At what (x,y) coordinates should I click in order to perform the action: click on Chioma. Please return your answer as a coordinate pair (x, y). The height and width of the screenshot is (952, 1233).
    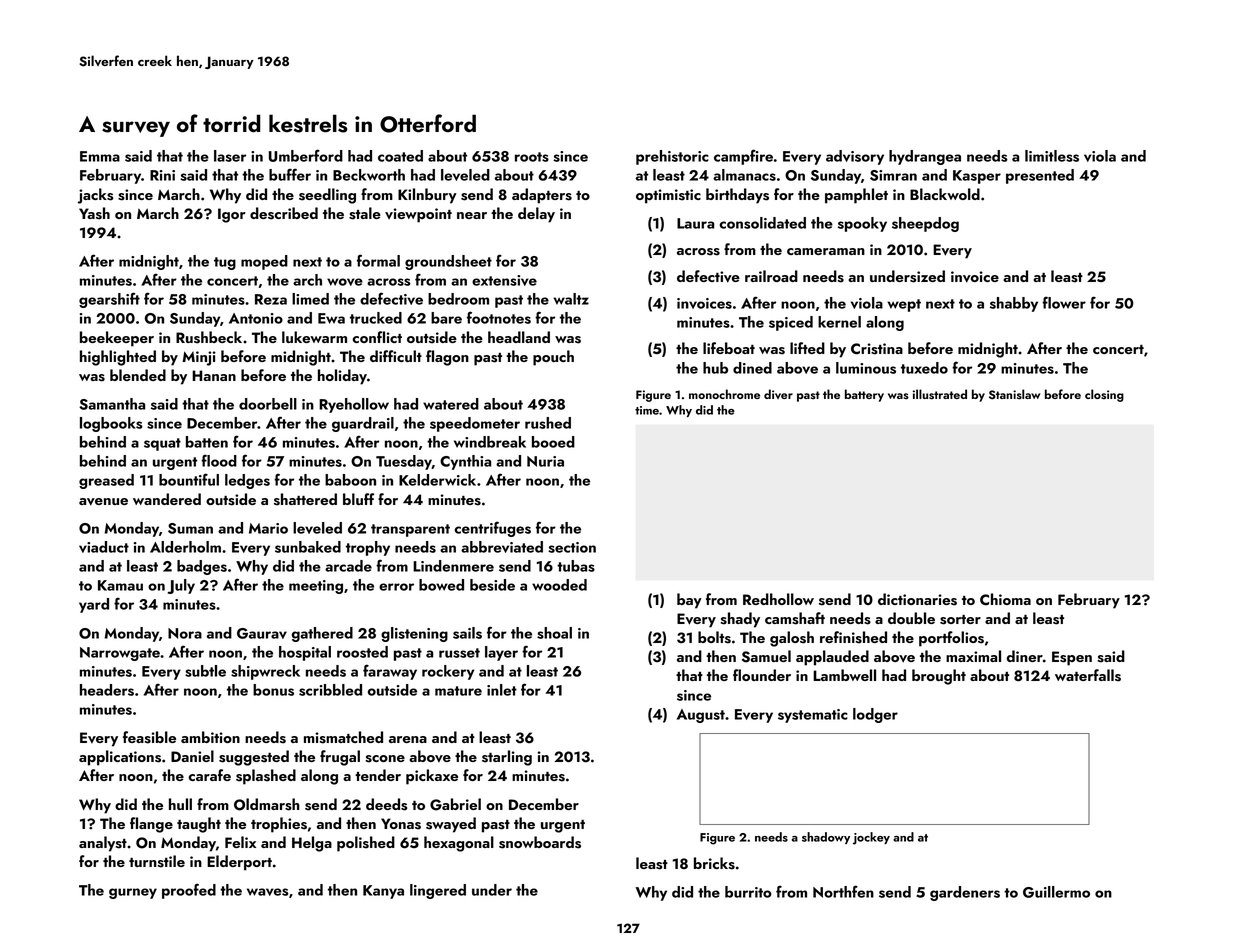
    Looking at the image, I should click on (1005, 599).
